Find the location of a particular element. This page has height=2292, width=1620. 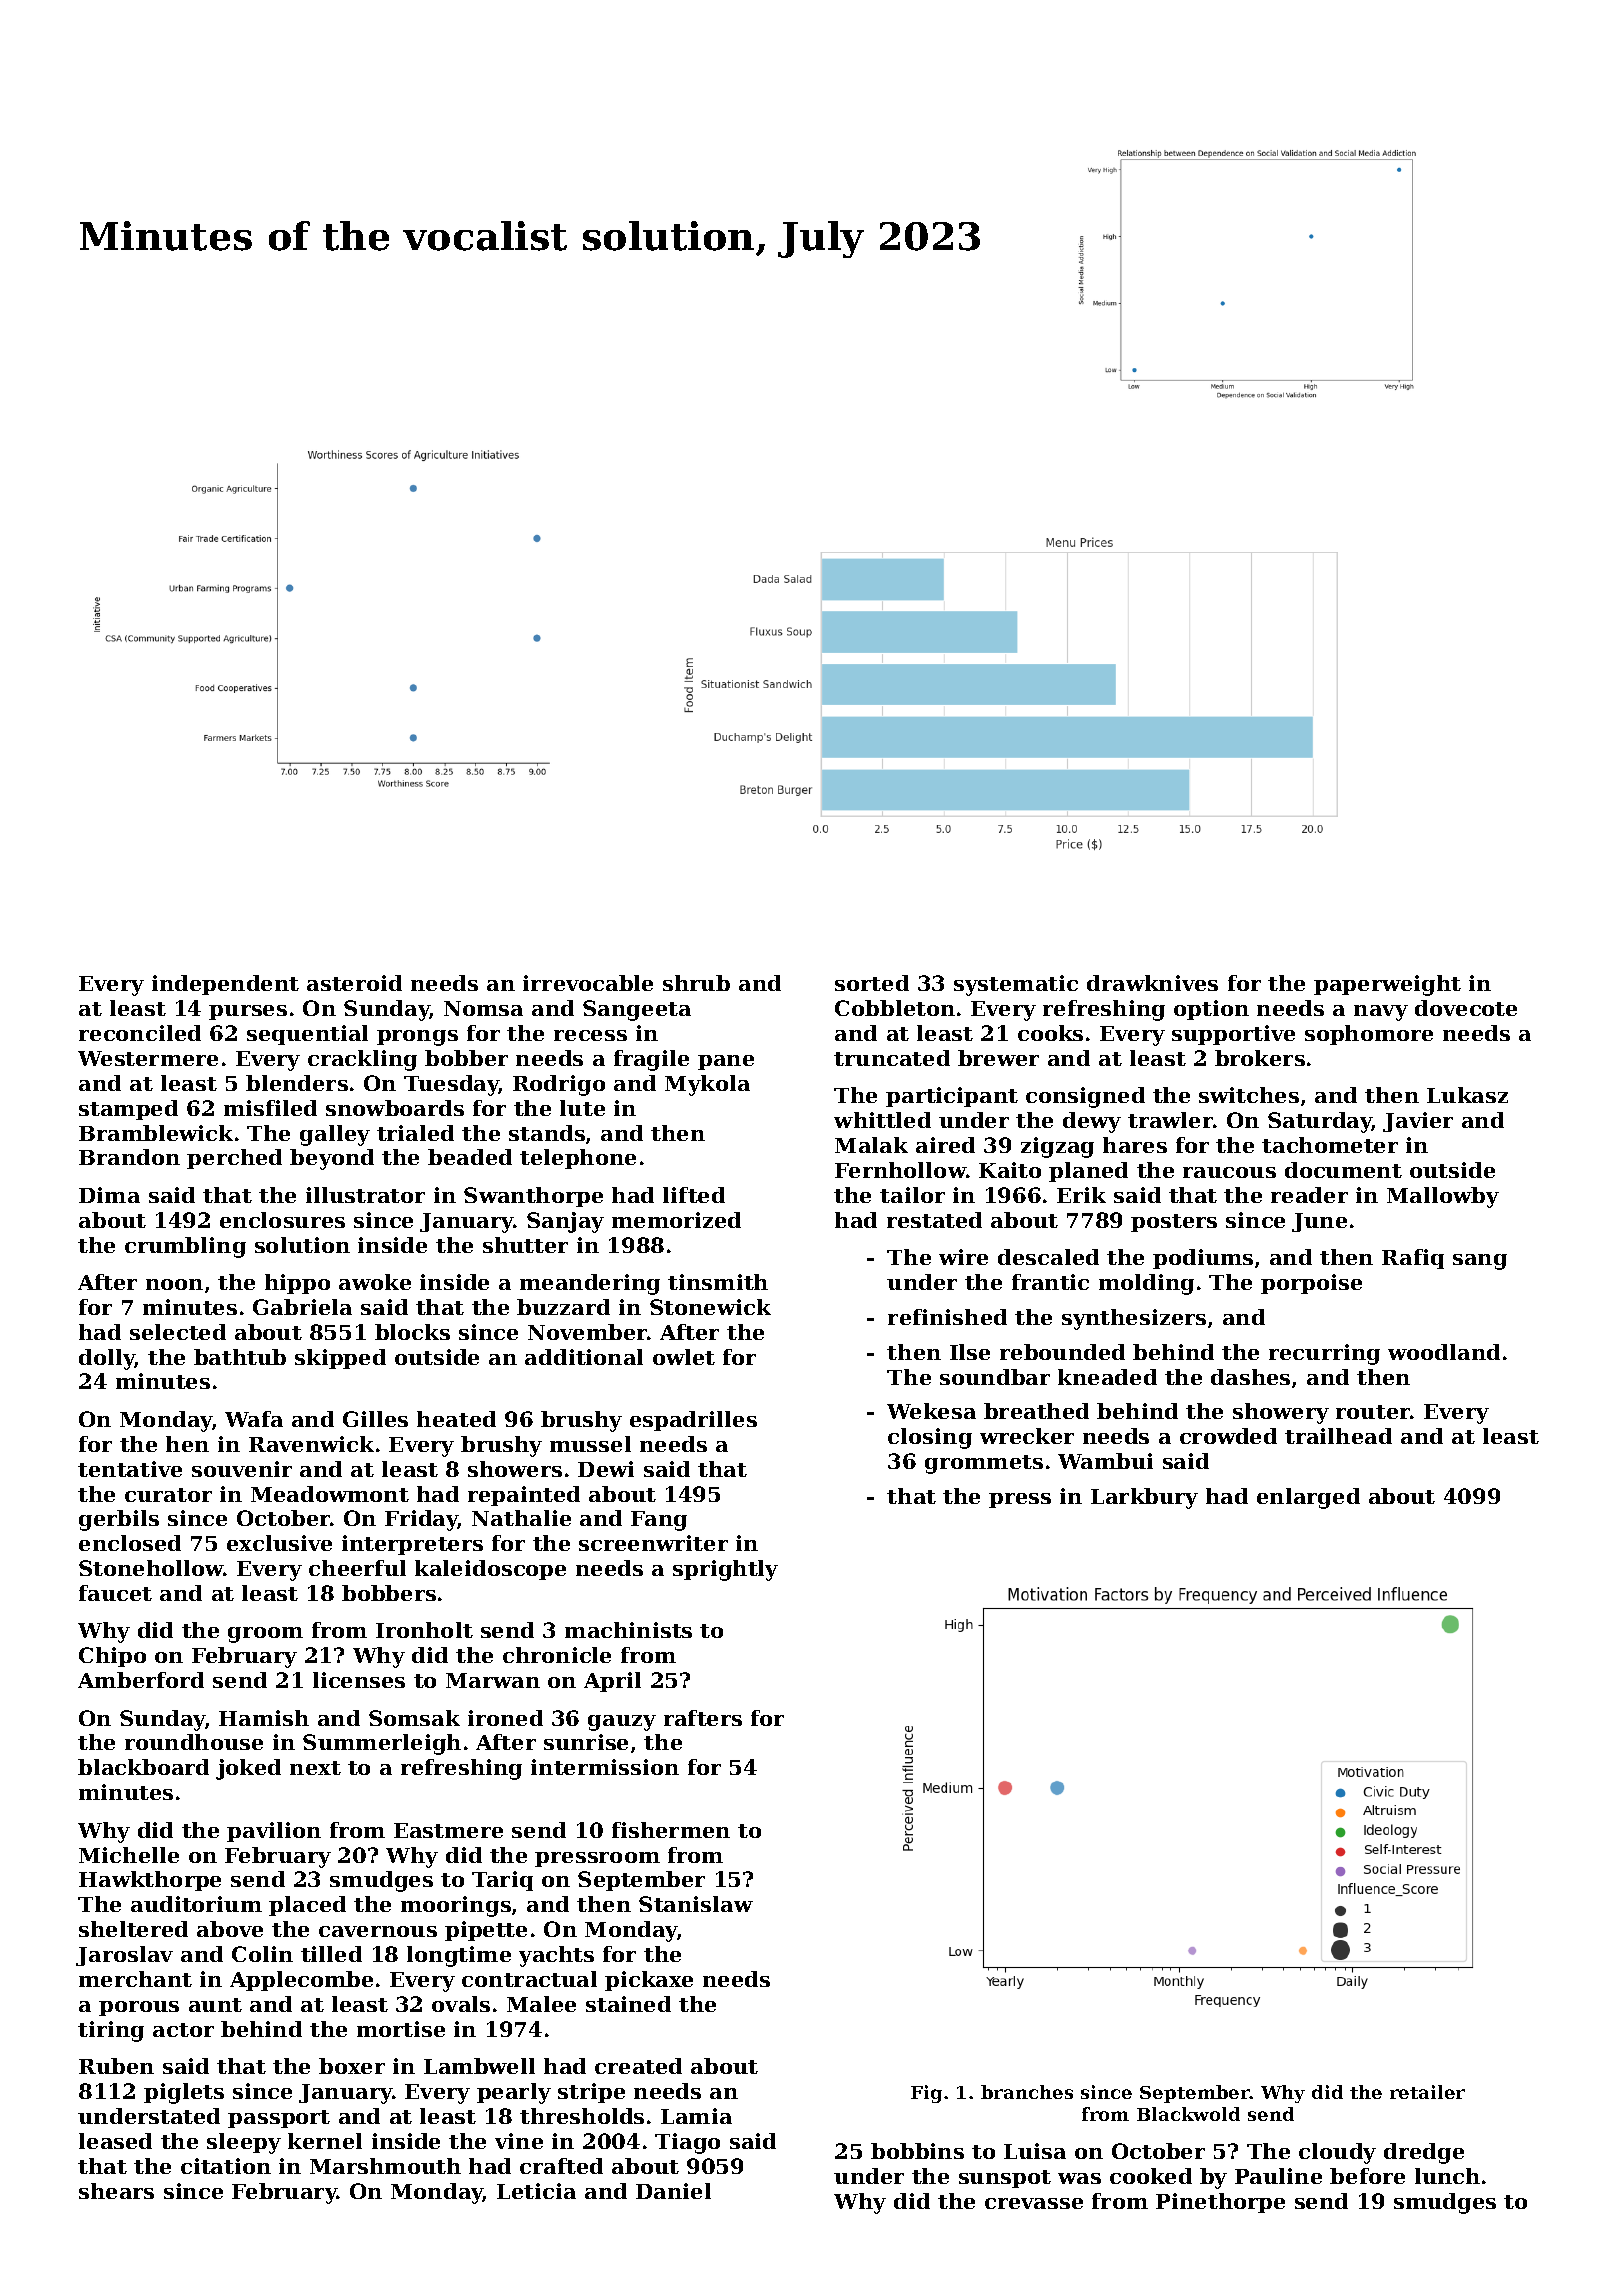

Tiago is located at coordinates (687, 2143).
